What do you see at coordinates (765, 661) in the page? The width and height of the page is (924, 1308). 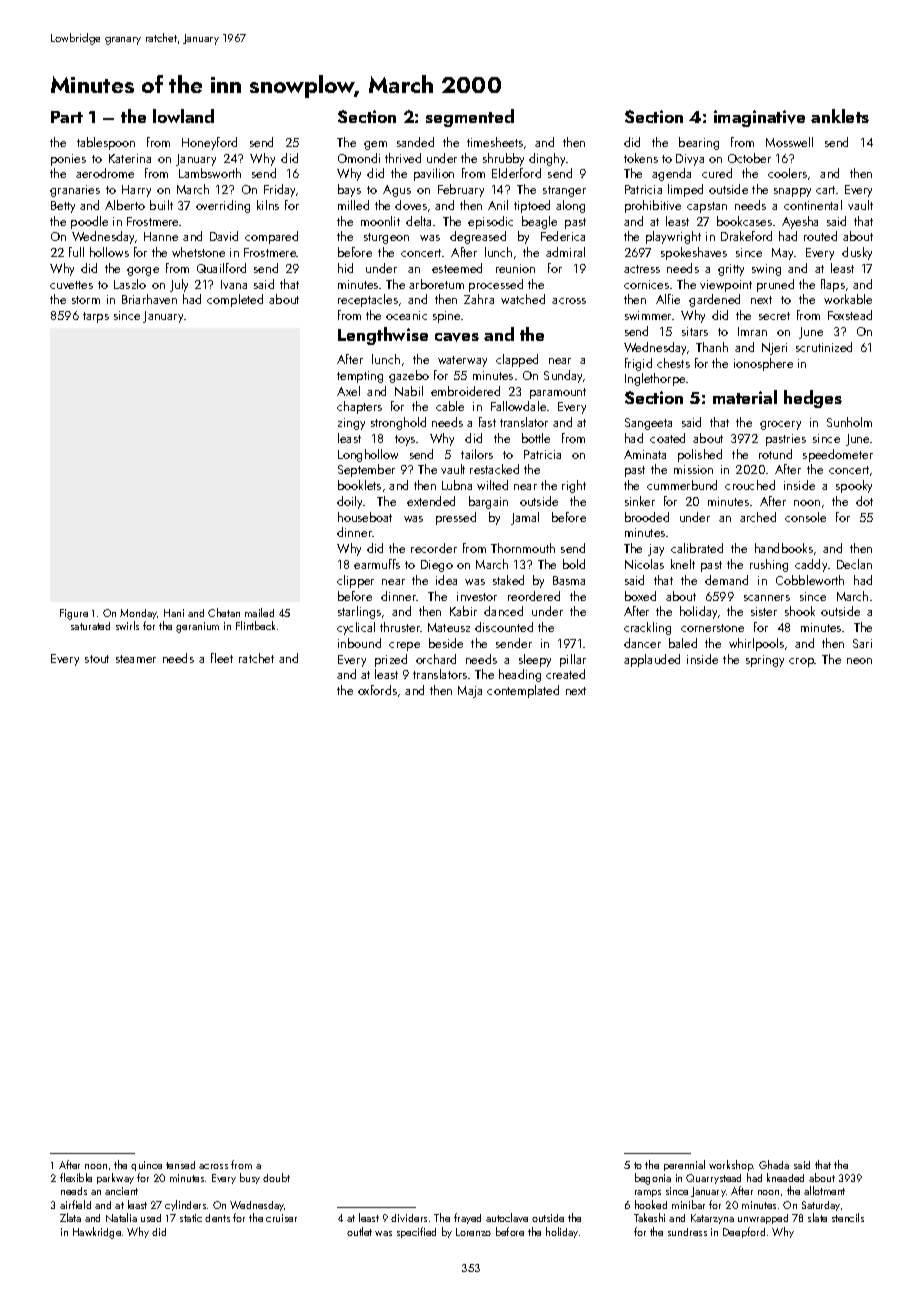 I see `springy` at bounding box center [765, 661].
